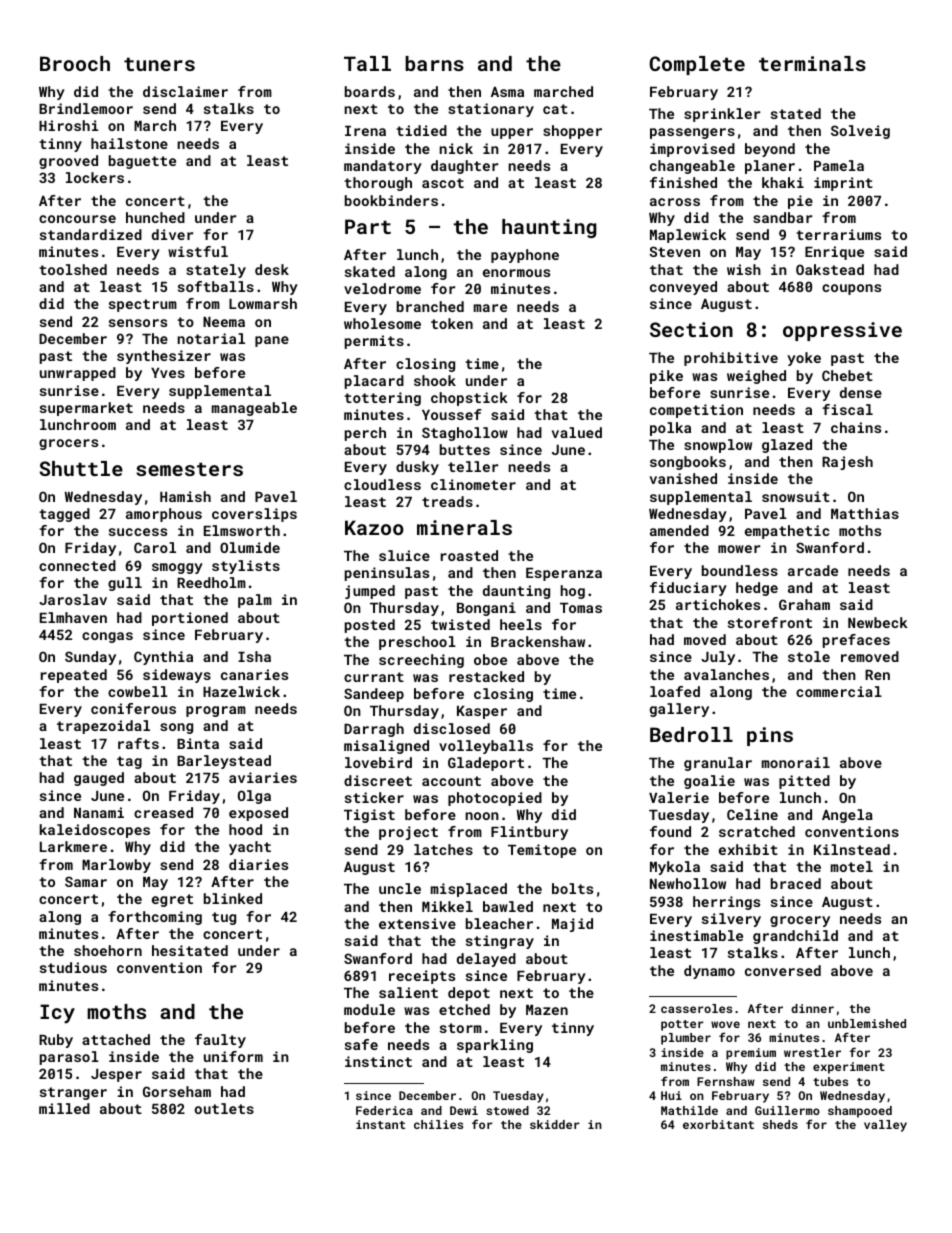  What do you see at coordinates (572, 132) in the page?
I see `shopper` at bounding box center [572, 132].
